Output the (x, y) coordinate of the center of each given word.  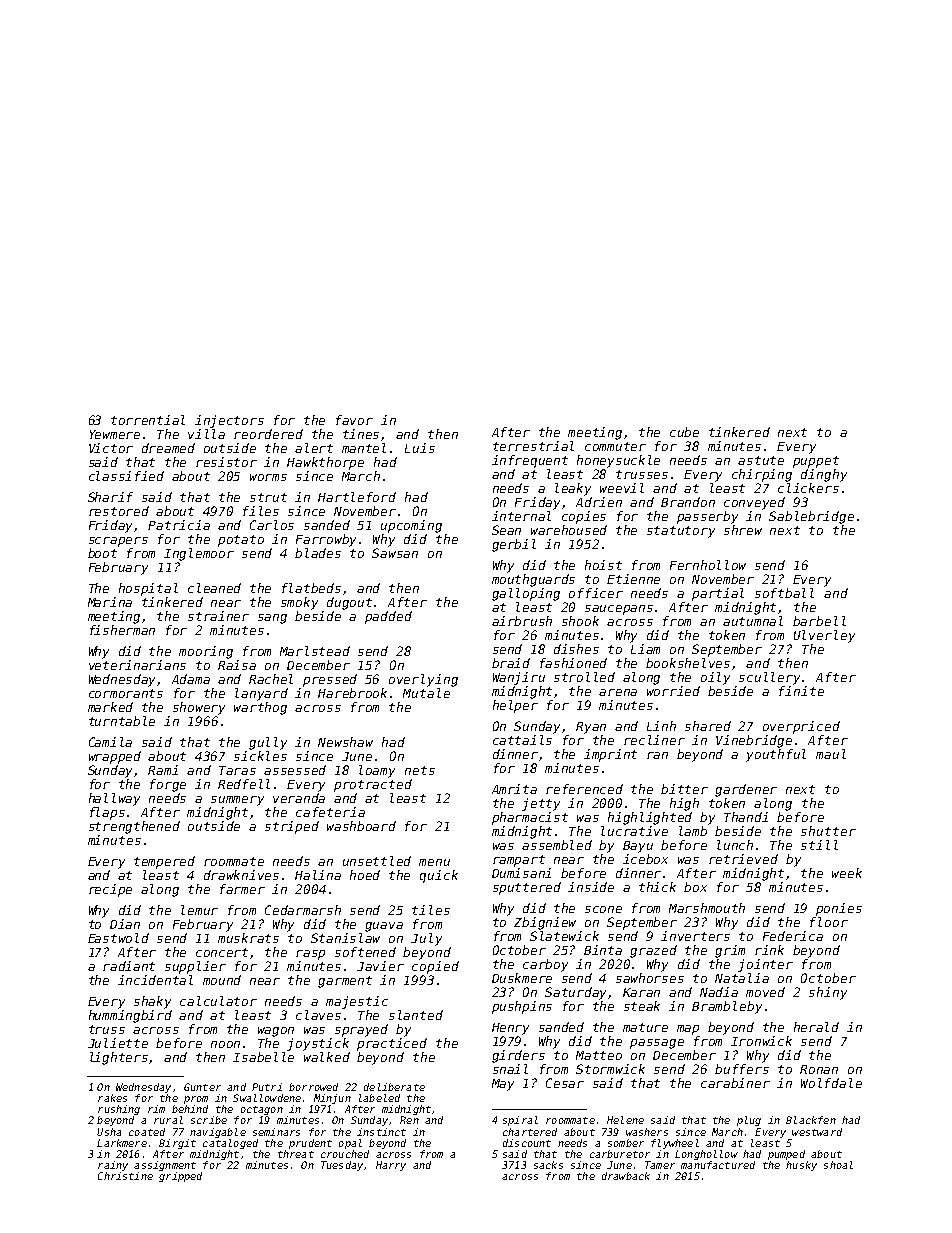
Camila (110, 742)
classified (126, 476)
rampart (519, 861)
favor (354, 420)
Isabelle (263, 1057)
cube (684, 432)
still (819, 845)
